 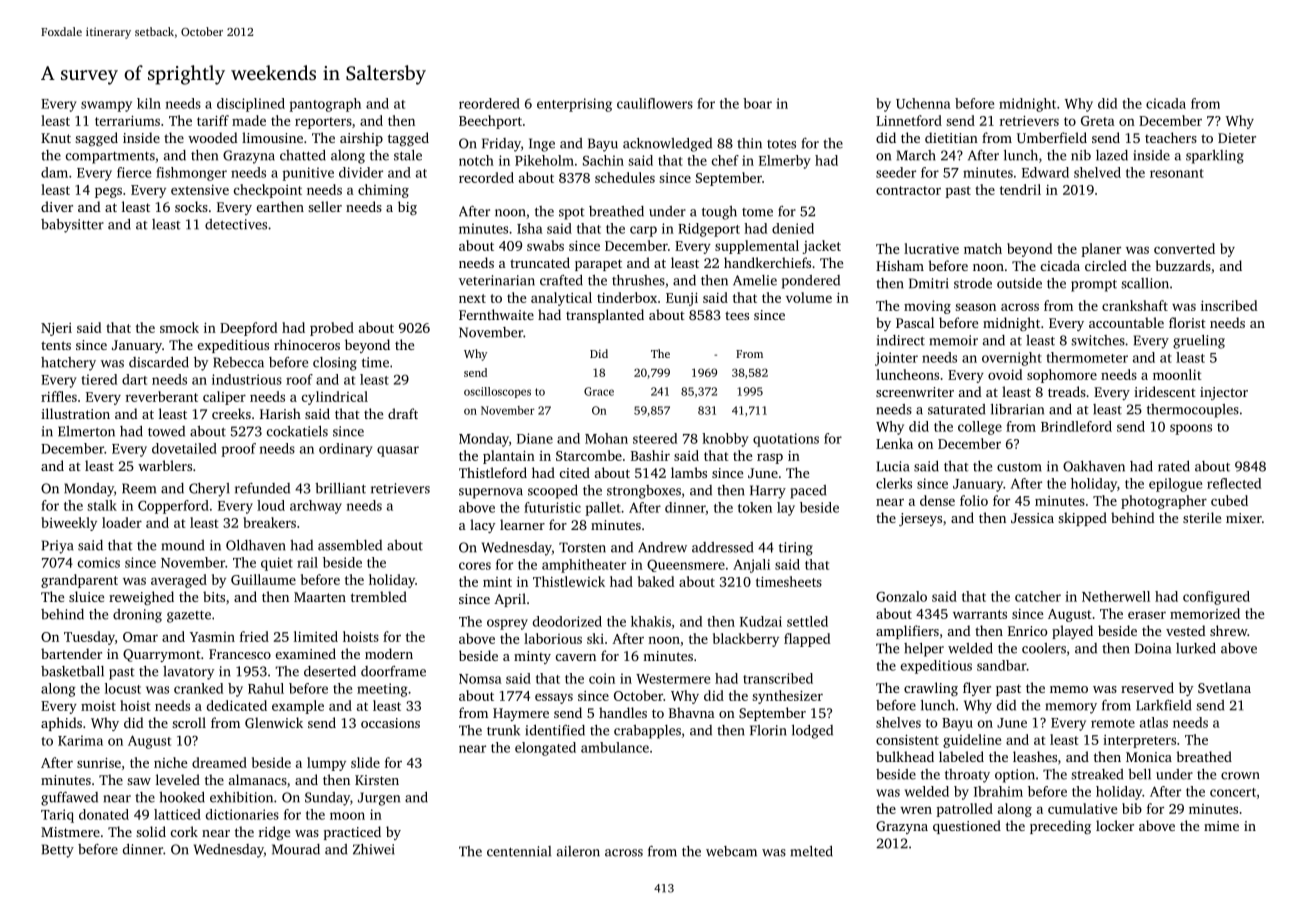 What do you see at coordinates (980, 428) in the document?
I see `college` at bounding box center [980, 428].
